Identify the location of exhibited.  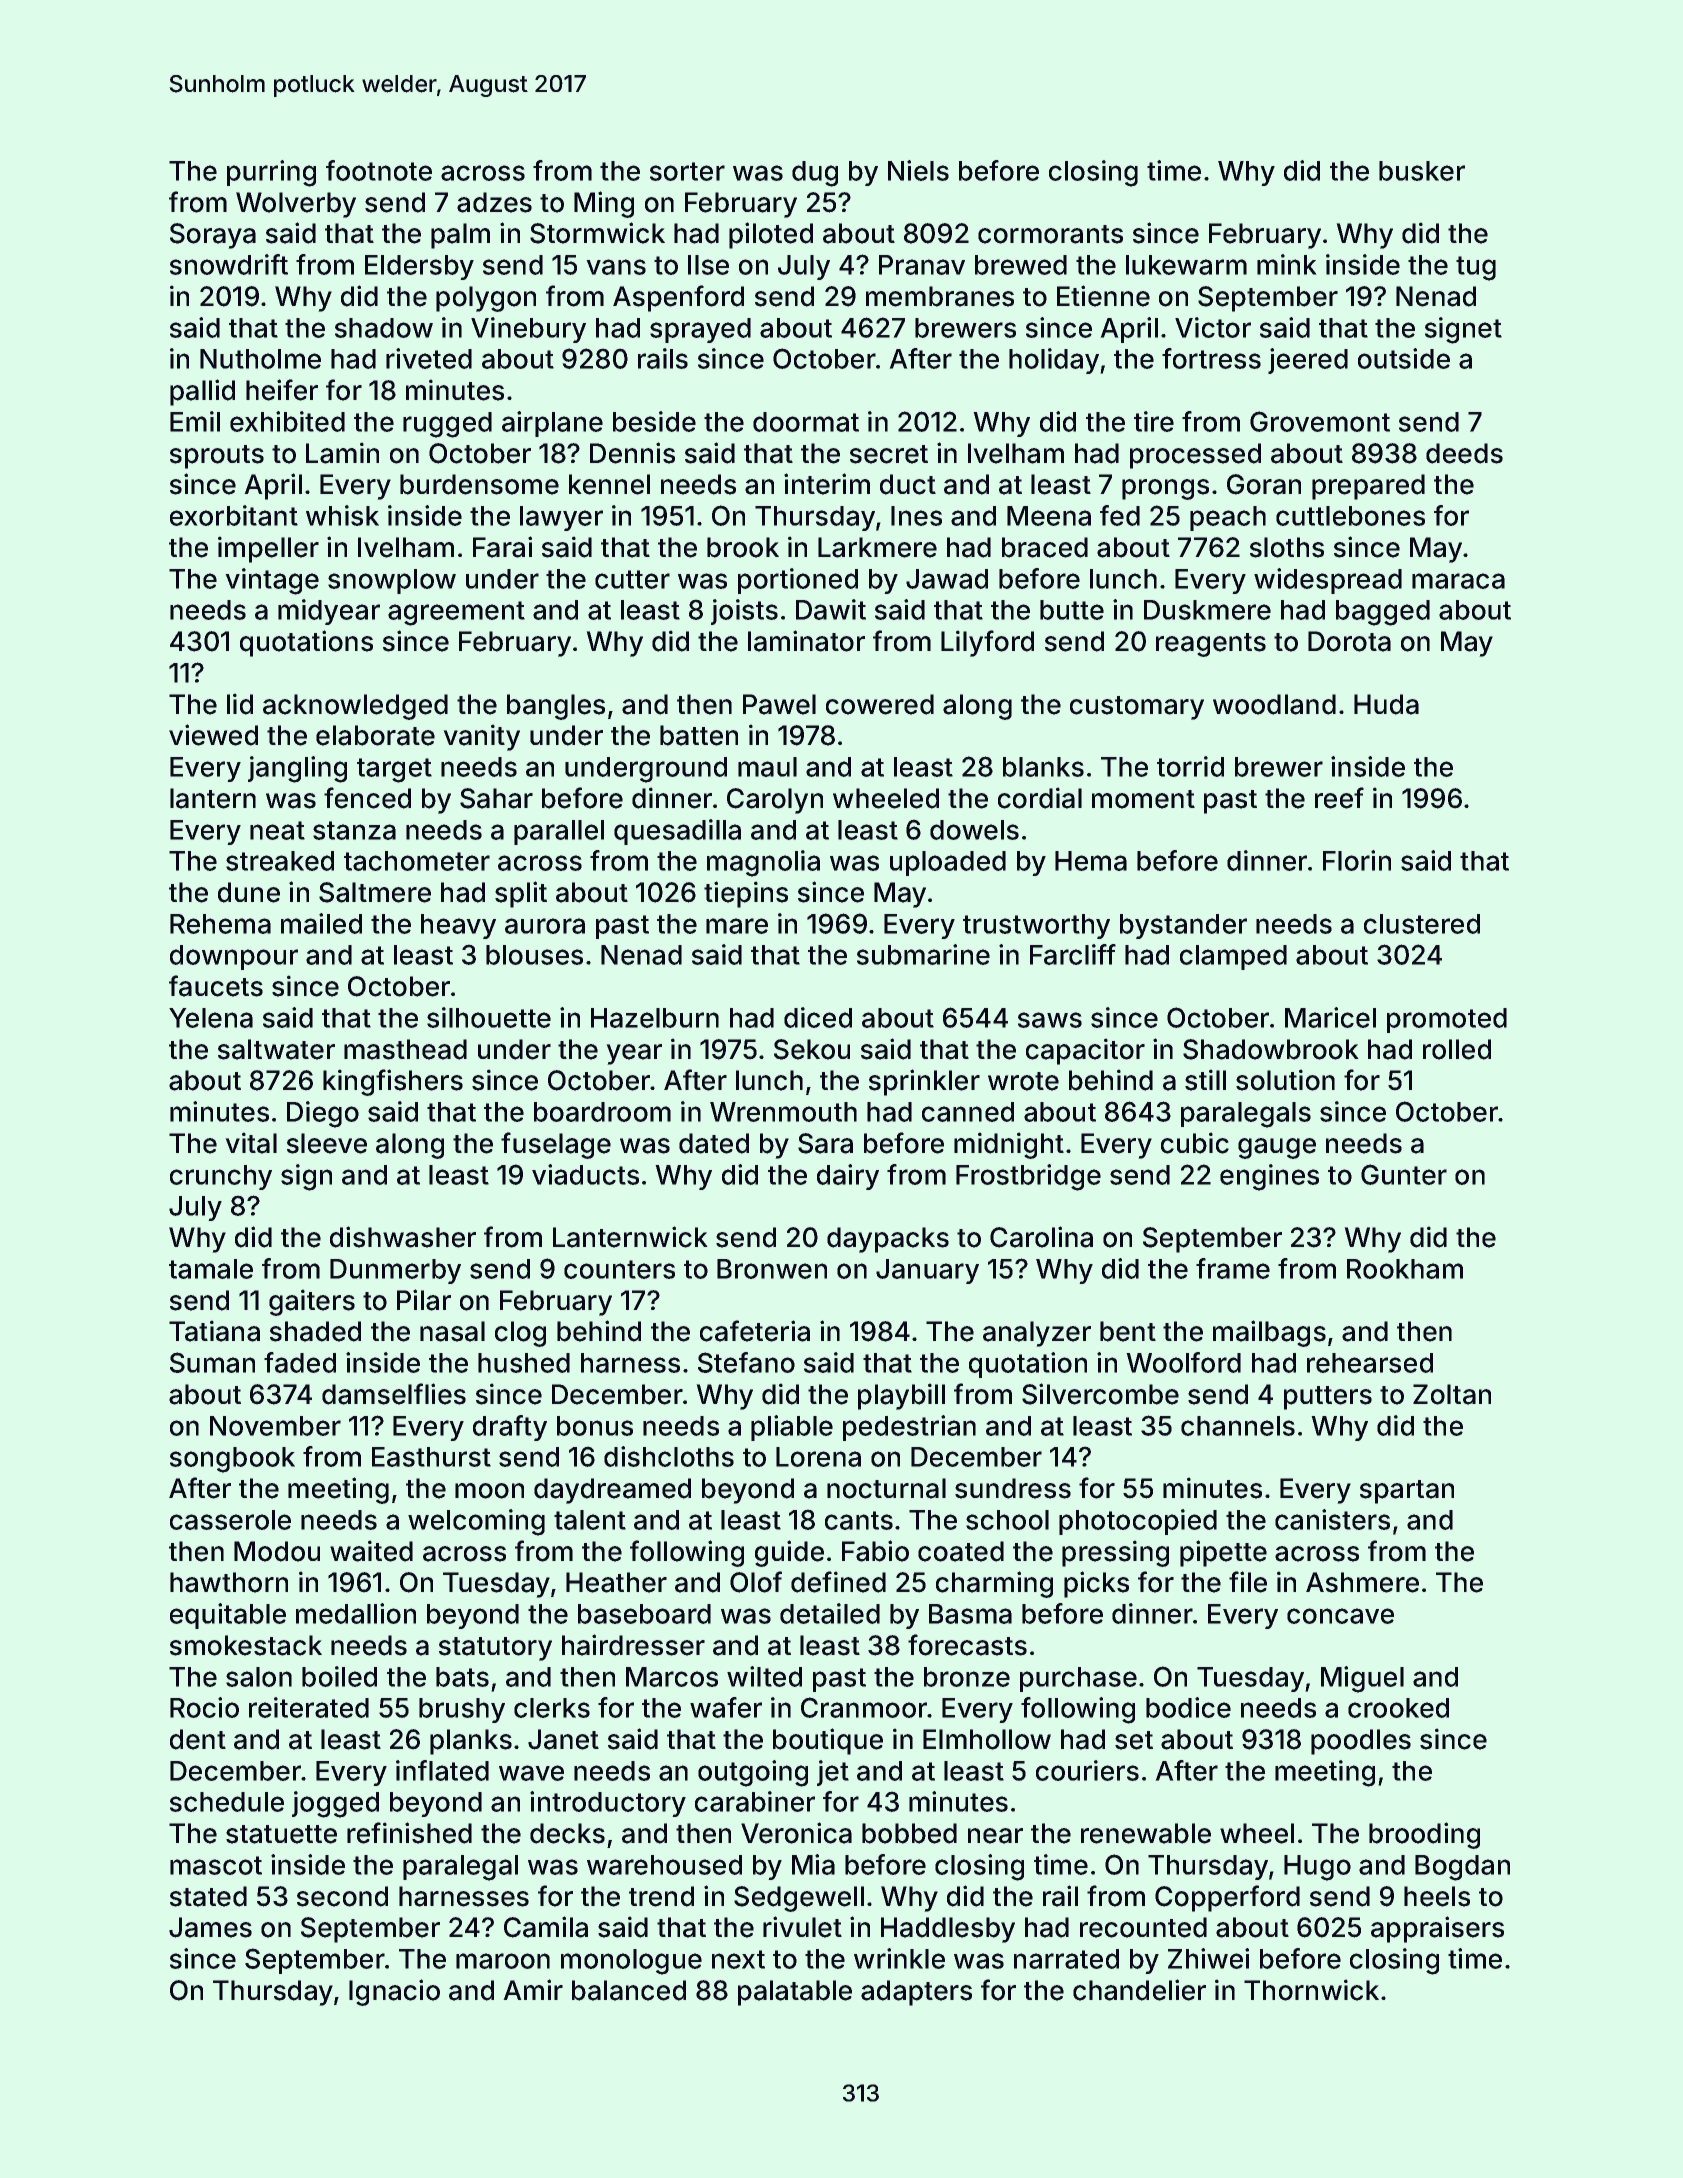
(287, 421).
